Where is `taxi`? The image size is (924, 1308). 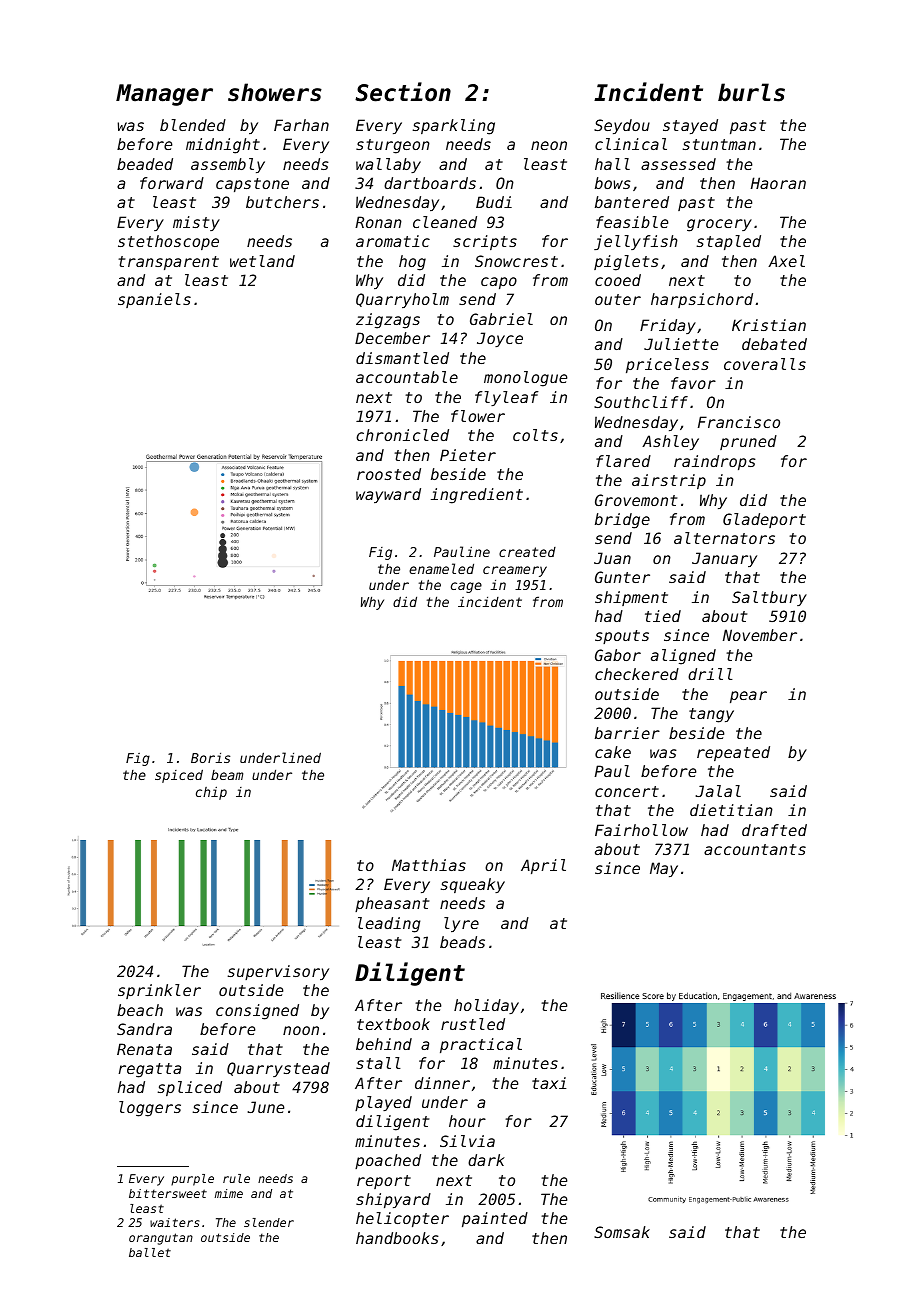 taxi is located at coordinates (549, 1083).
